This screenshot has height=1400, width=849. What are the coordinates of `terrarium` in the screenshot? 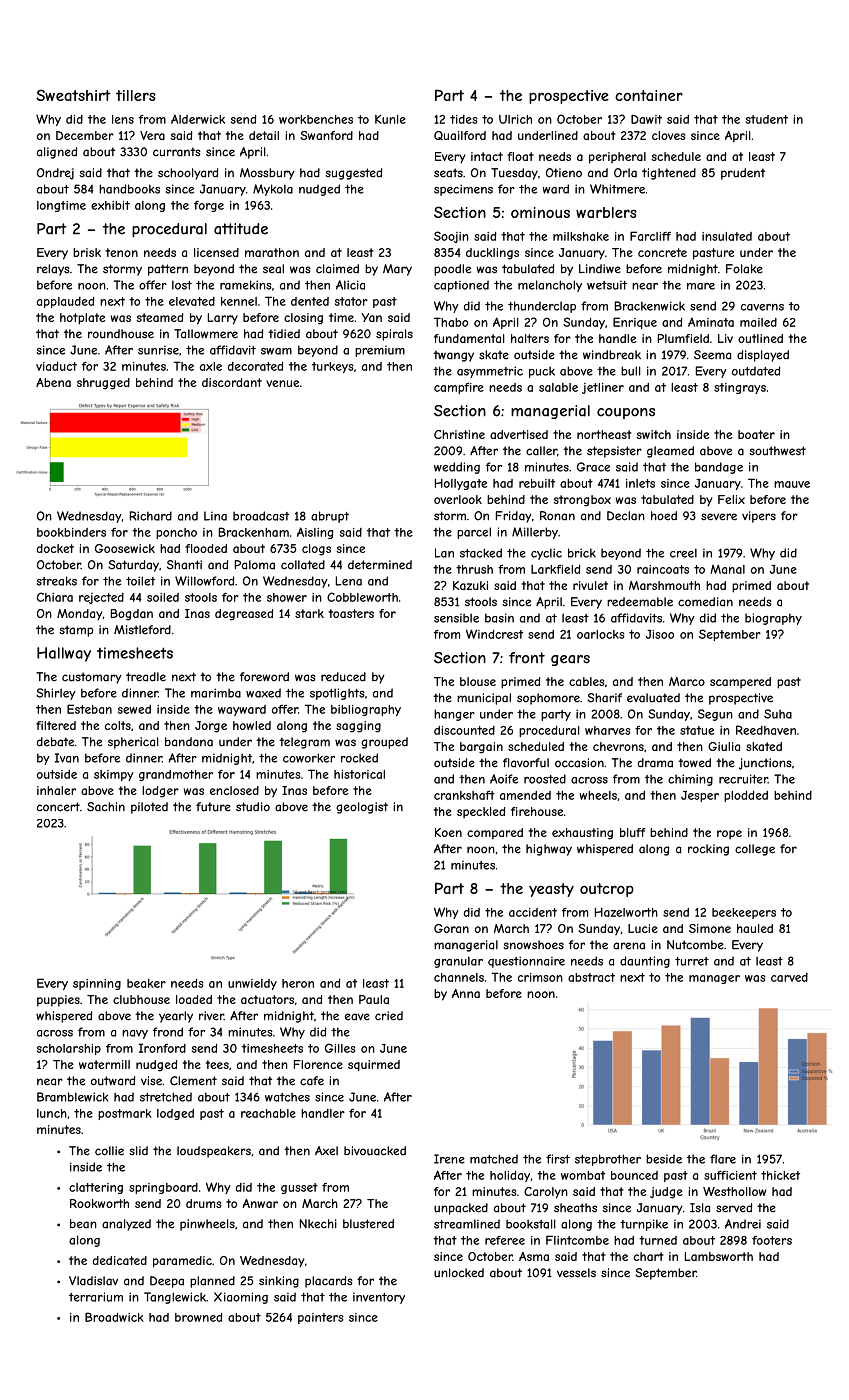 It's located at (96, 1297).
